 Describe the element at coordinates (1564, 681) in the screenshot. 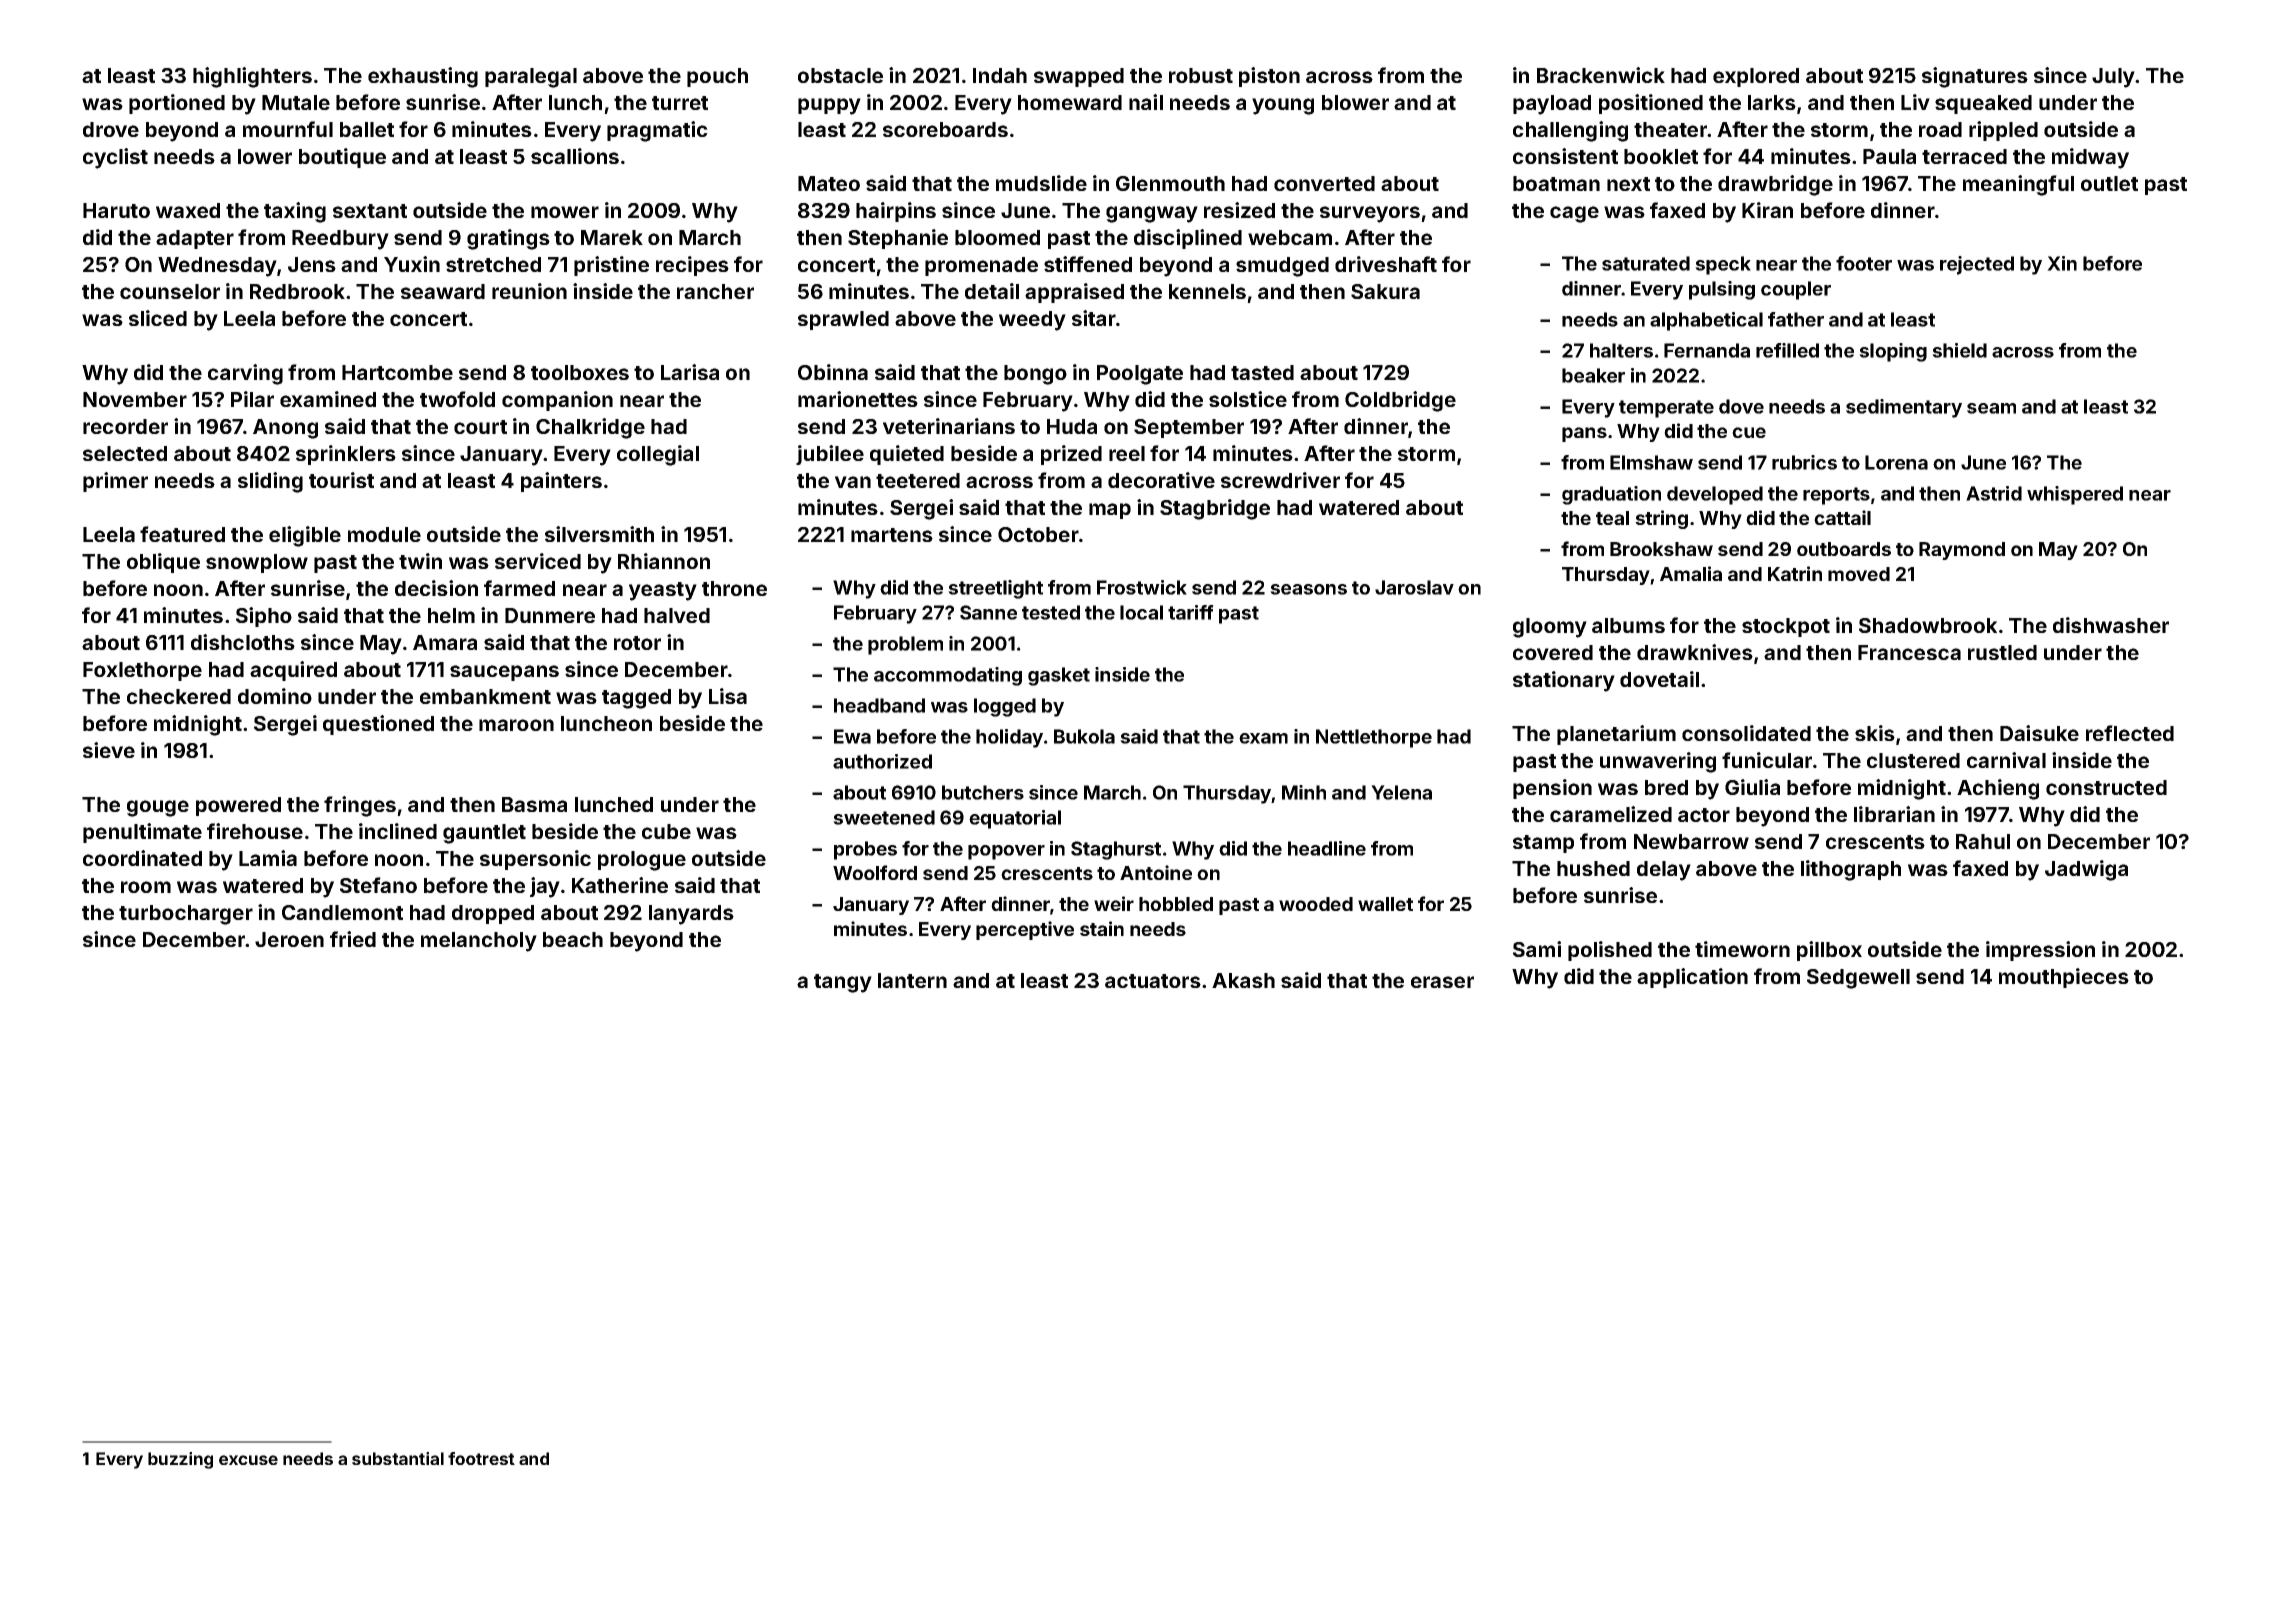

I see `stationary` at that location.
